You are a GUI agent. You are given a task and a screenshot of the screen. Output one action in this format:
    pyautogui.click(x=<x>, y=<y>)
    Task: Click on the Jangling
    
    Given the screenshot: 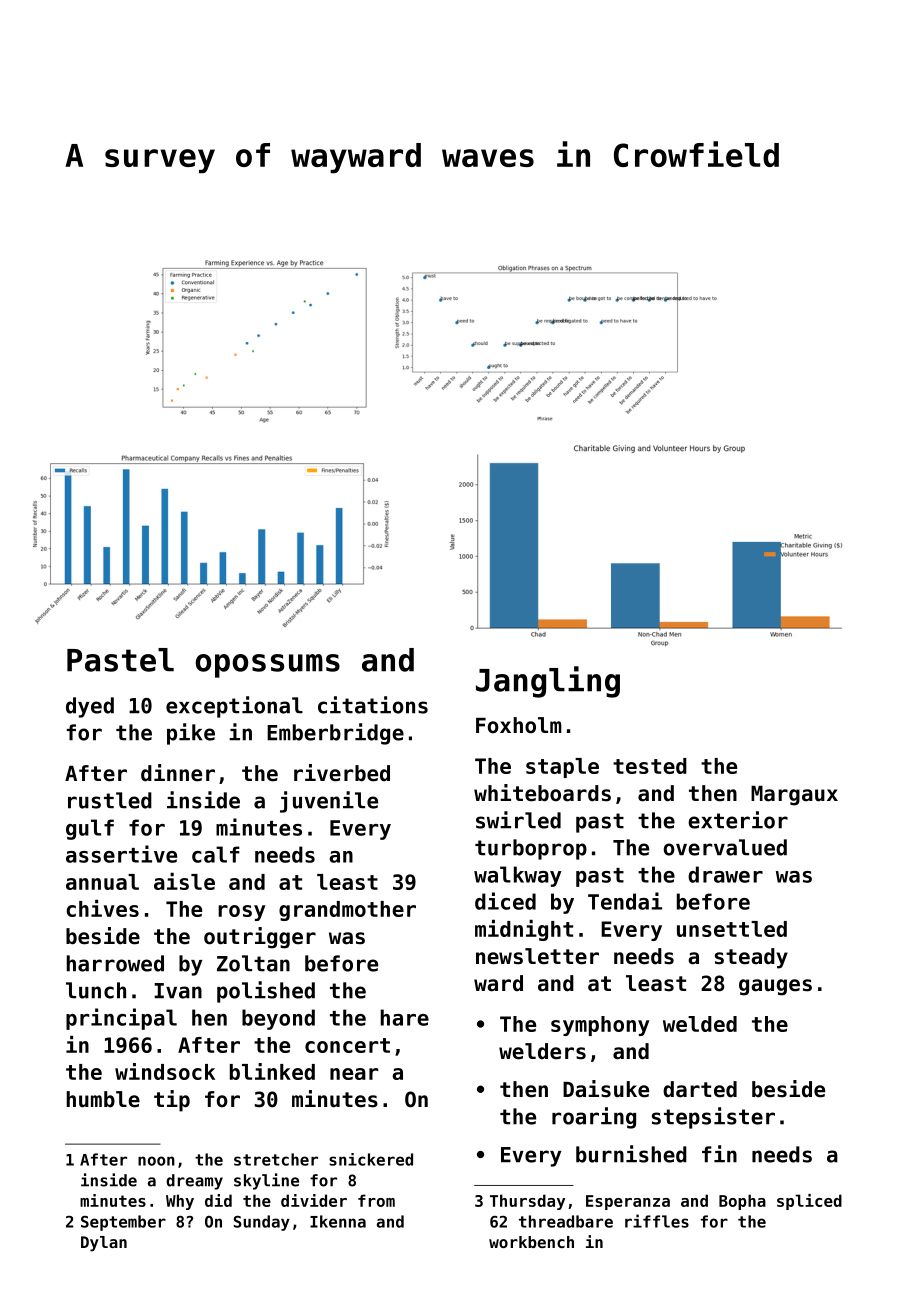 What is the action you would take?
    pyautogui.click(x=548, y=682)
